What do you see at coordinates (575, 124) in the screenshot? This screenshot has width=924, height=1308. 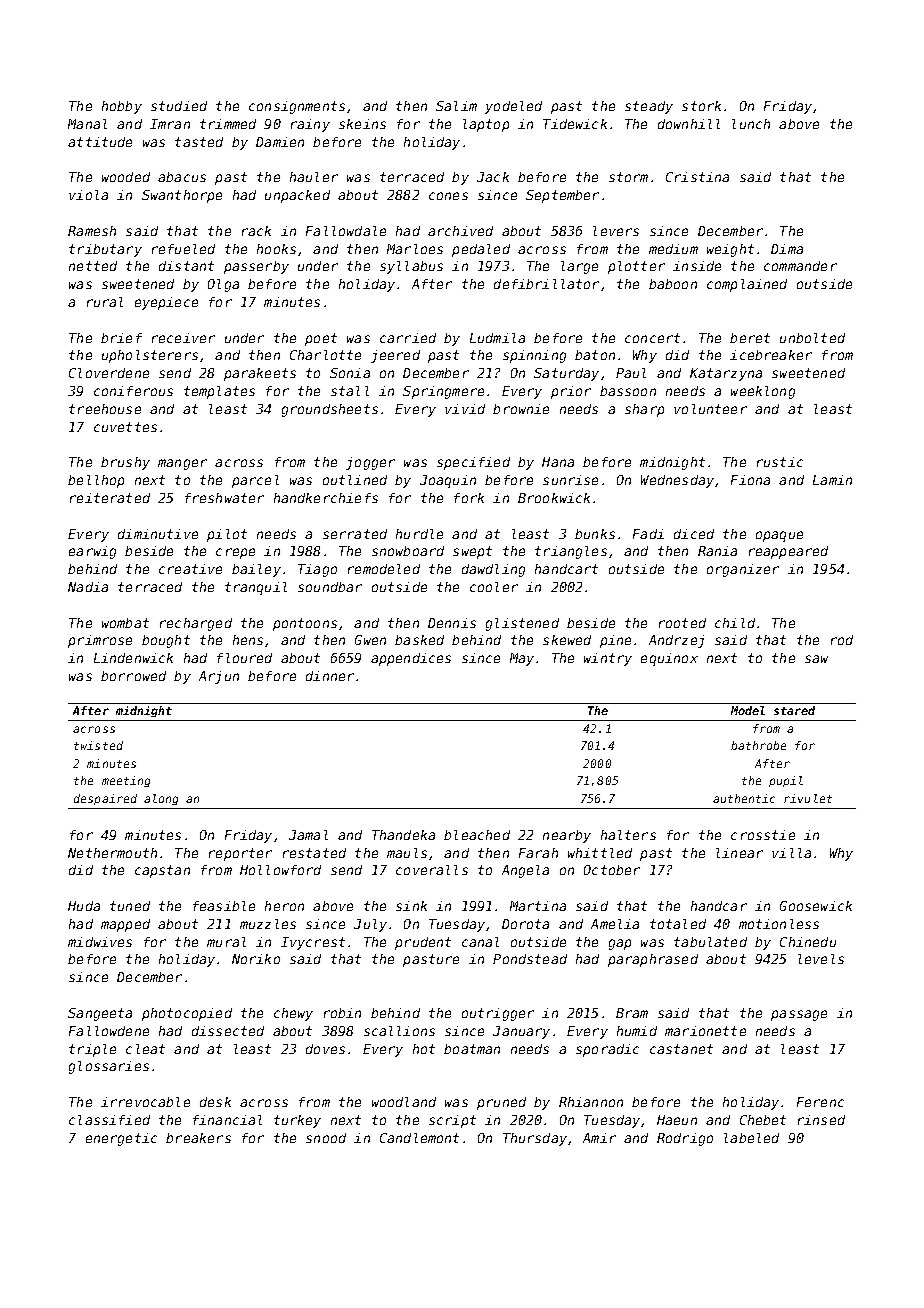 I see `Tidewick` at bounding box center [575, 124].
